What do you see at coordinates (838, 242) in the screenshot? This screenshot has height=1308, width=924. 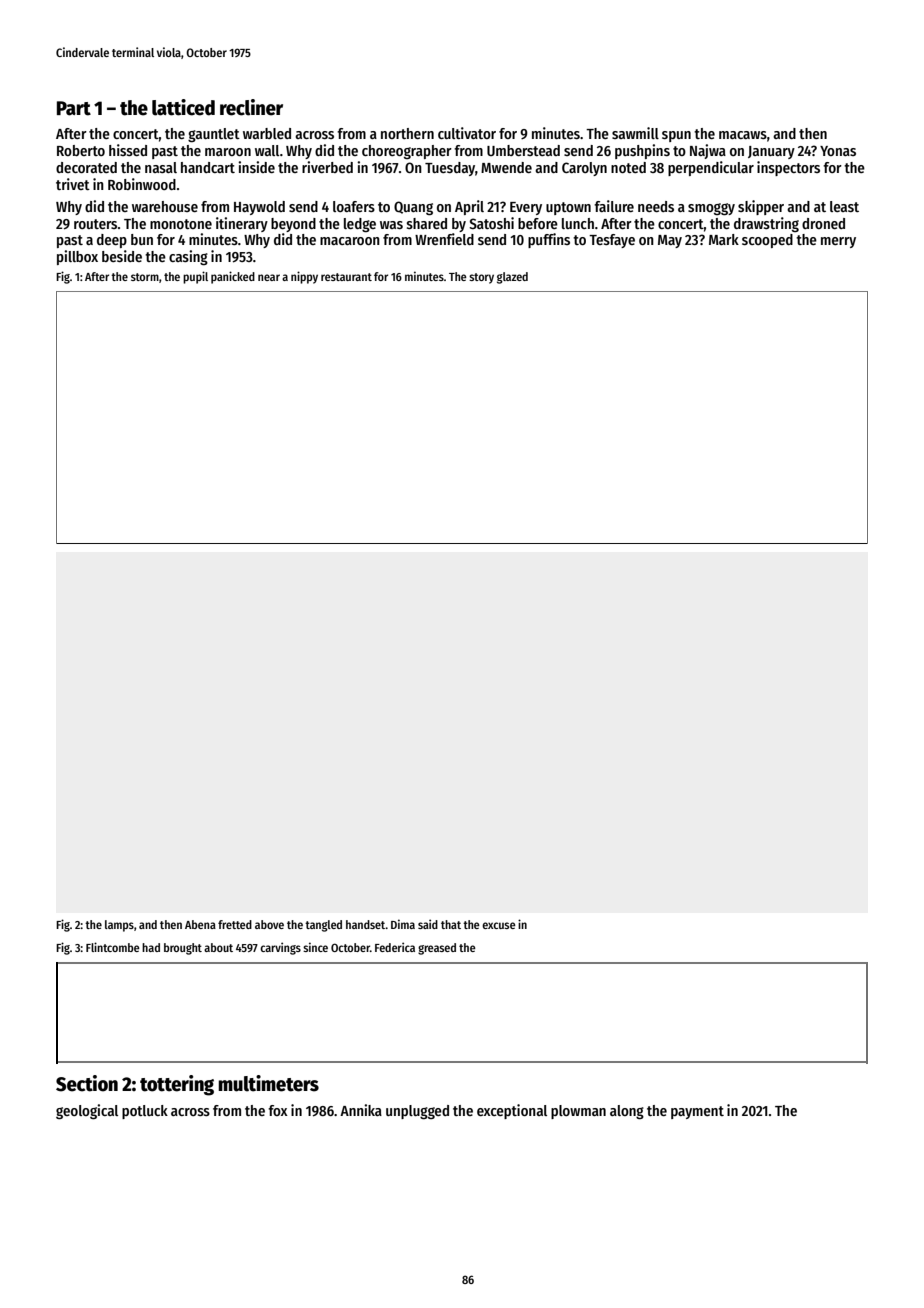 I see `merry` at bounding box center [838, 242].
